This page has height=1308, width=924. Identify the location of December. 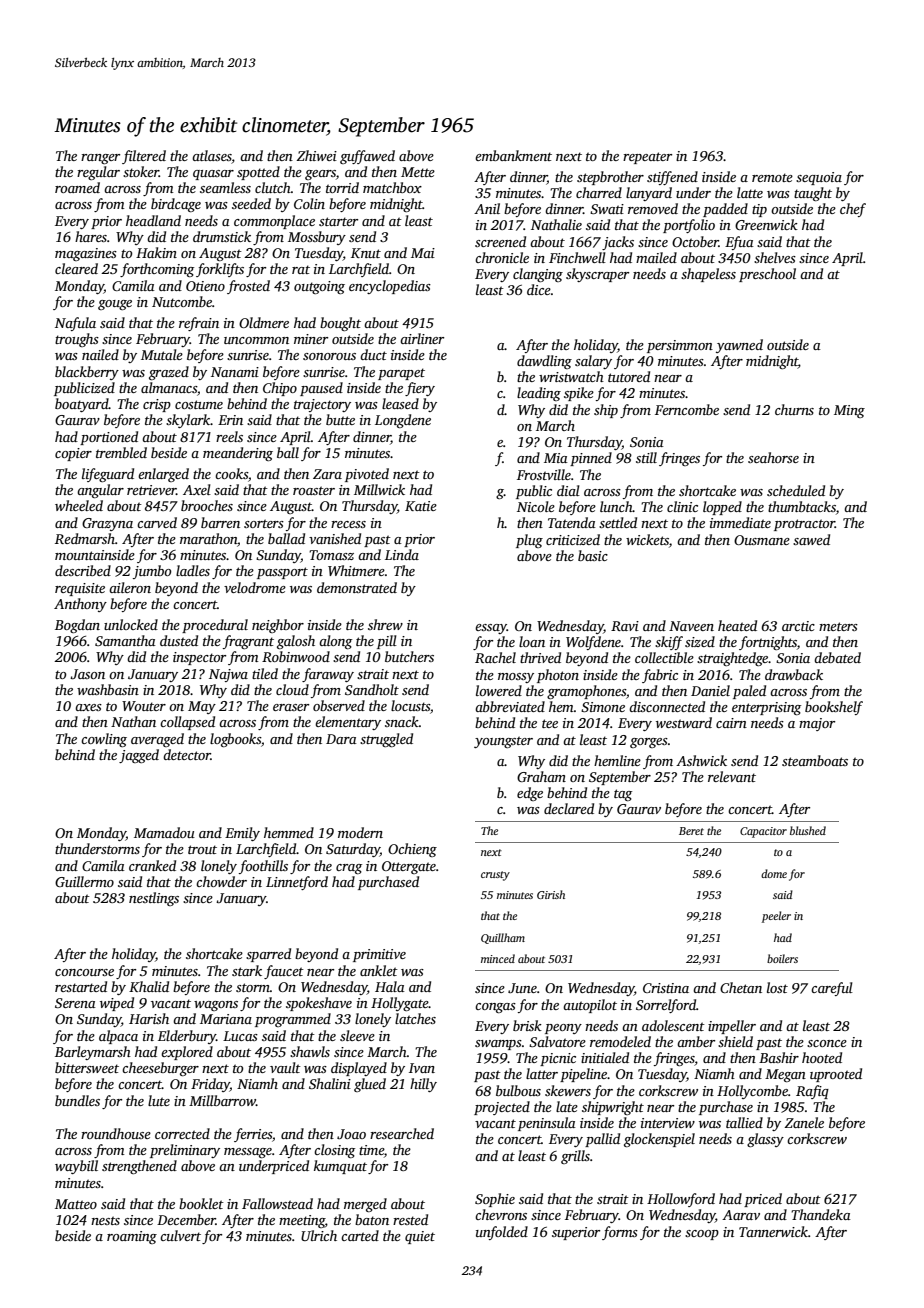
(186, 1219).
